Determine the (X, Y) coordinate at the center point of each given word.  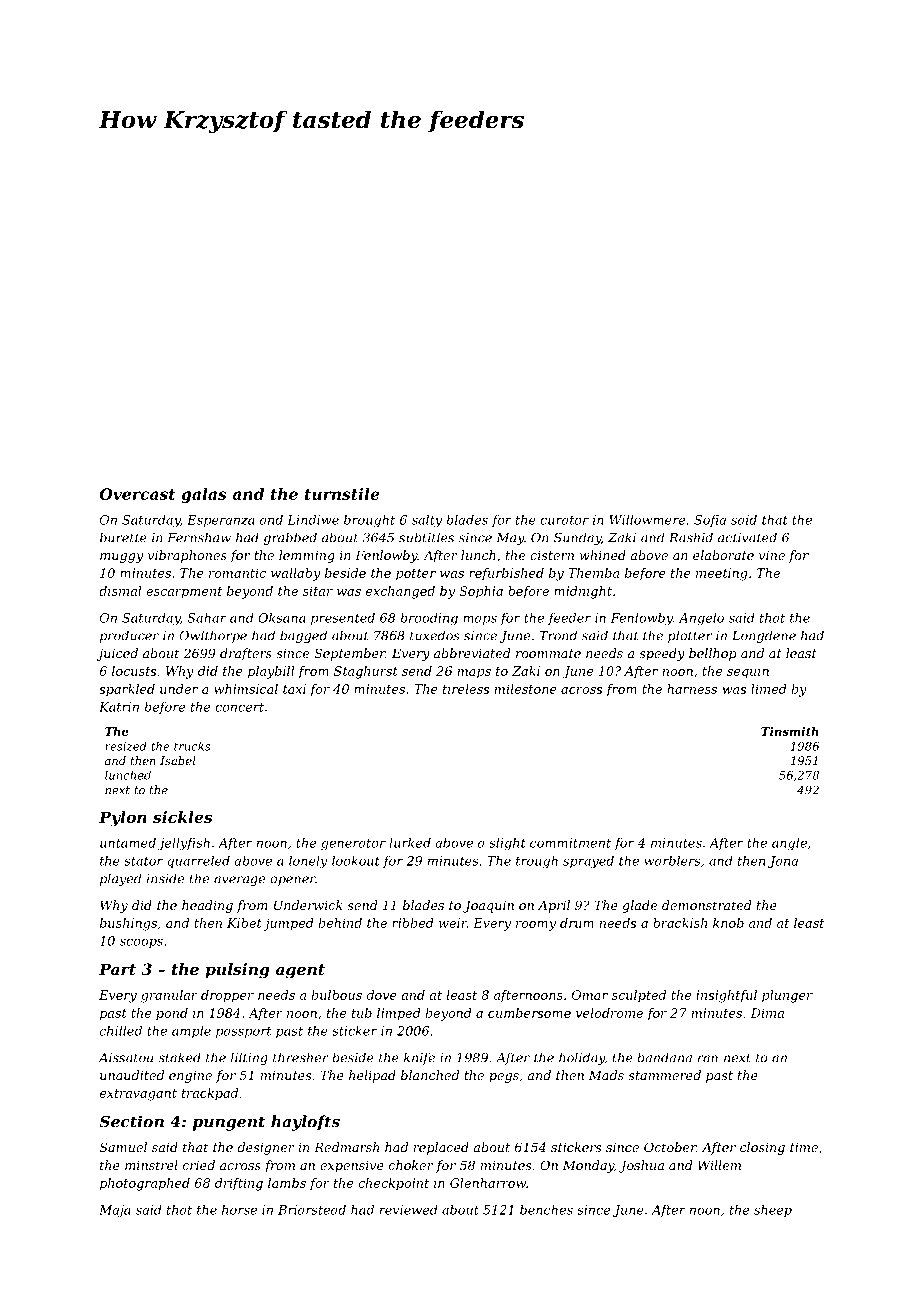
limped (399, 1014)
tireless (466, 689)
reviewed (409, 1210)
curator (564, 520)
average (239, 881)
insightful (726, 996)
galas (204, 495)
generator (353, 845)
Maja (115, 1211)
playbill (271, 672)
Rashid (691, 537)
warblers (672, 861)
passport (243, 1032)
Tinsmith (790, 731)
